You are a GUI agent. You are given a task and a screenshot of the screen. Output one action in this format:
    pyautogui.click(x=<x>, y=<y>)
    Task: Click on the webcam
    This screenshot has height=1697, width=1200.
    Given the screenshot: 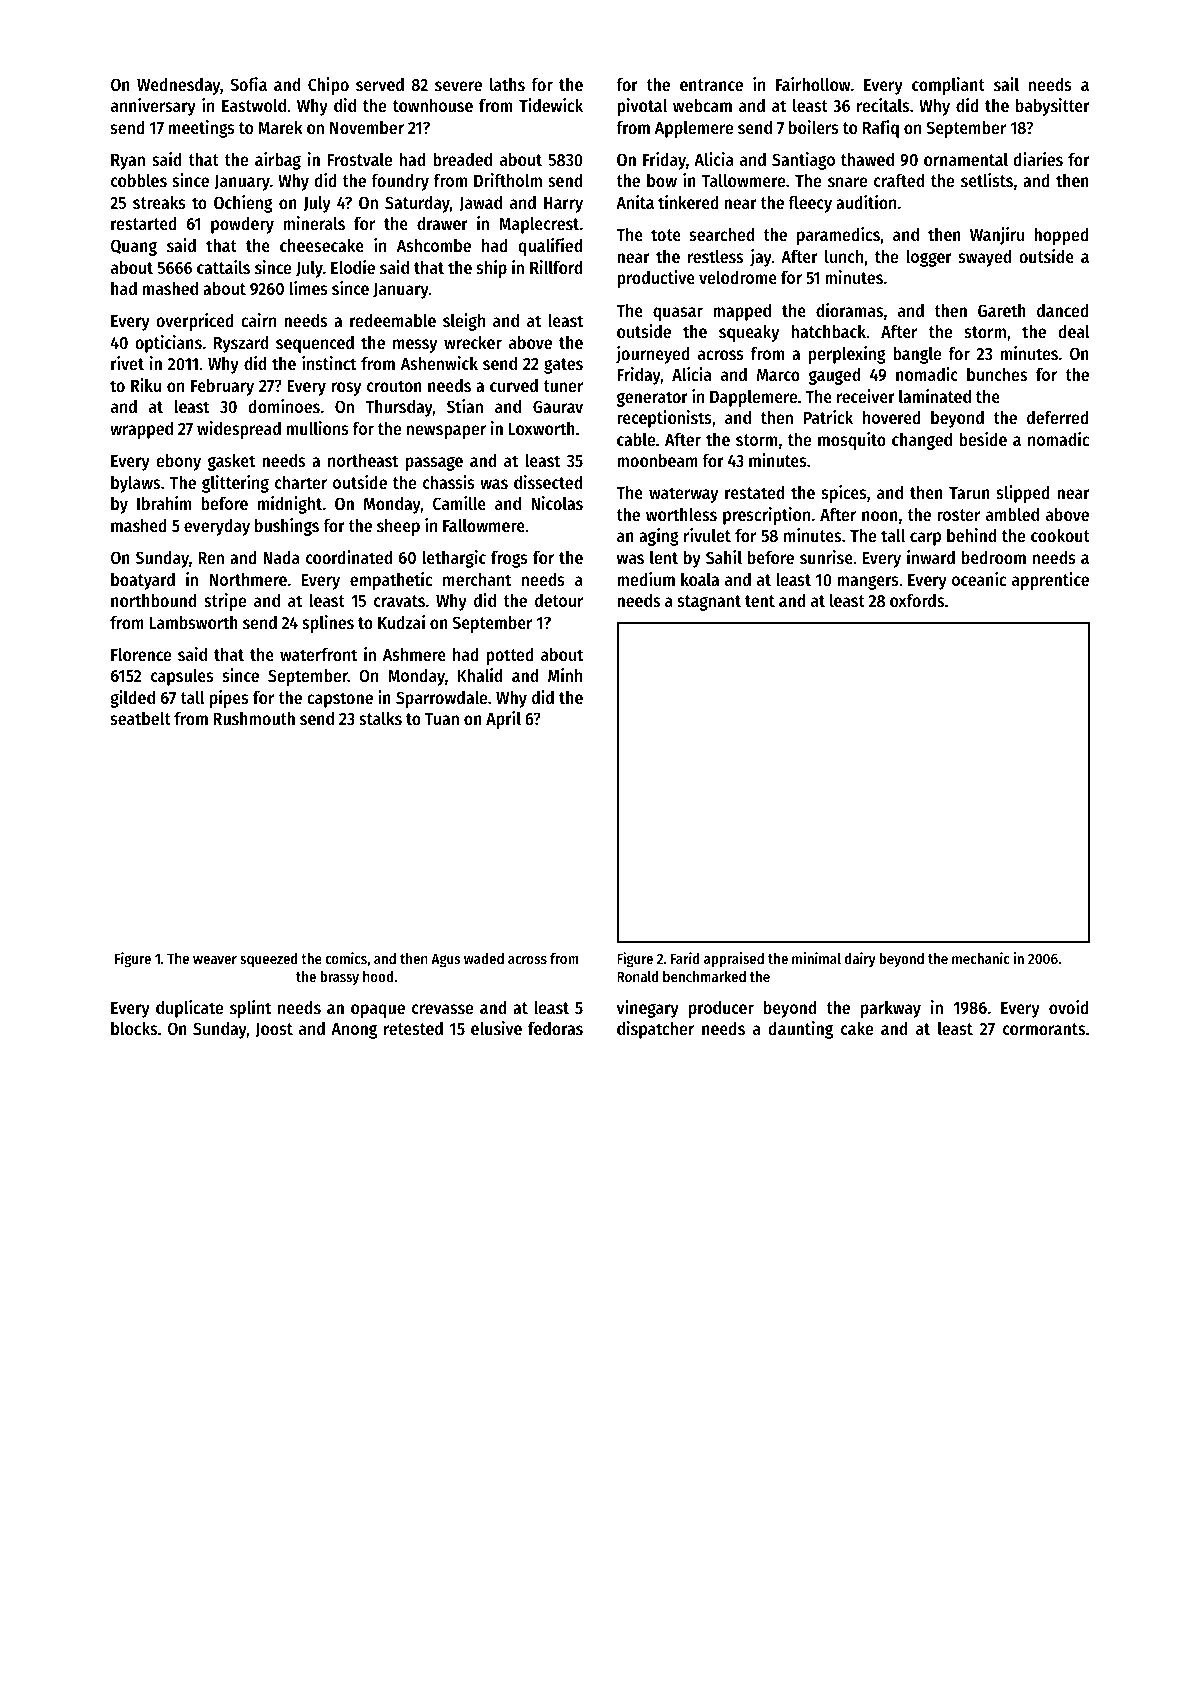 What is the action you would take?
    pyautogui.click(x=702, y=105)
